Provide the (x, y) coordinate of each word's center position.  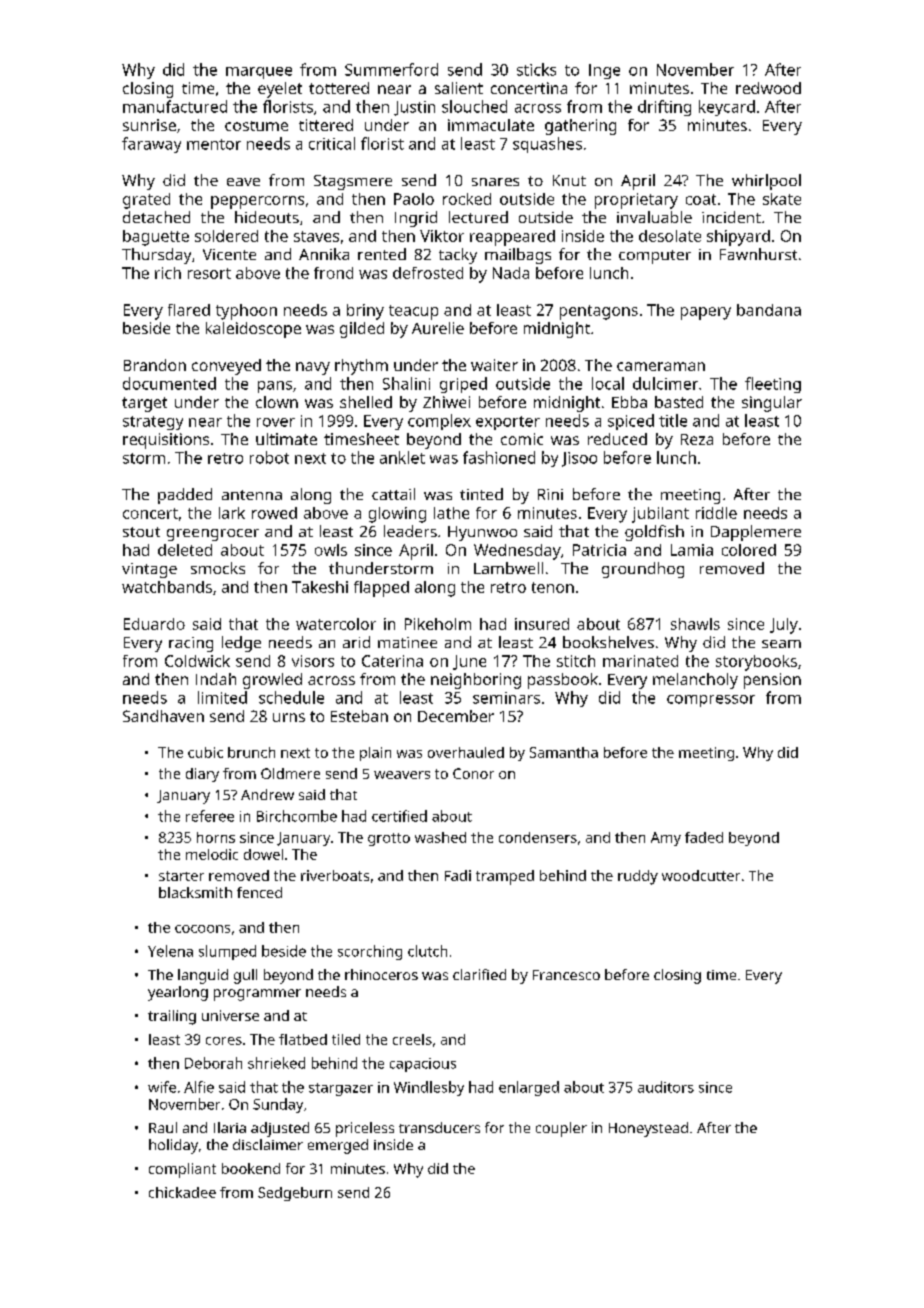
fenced (259, 892)
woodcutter (701, 875)
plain (375, 754)
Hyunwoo (482, 533)
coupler (561, 1129)
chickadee (182, 1192)
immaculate (491, 125)
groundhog (643, 570)
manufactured (175, 106)
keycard (727, 108)
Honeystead (648, 1129)
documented (169, 383)
